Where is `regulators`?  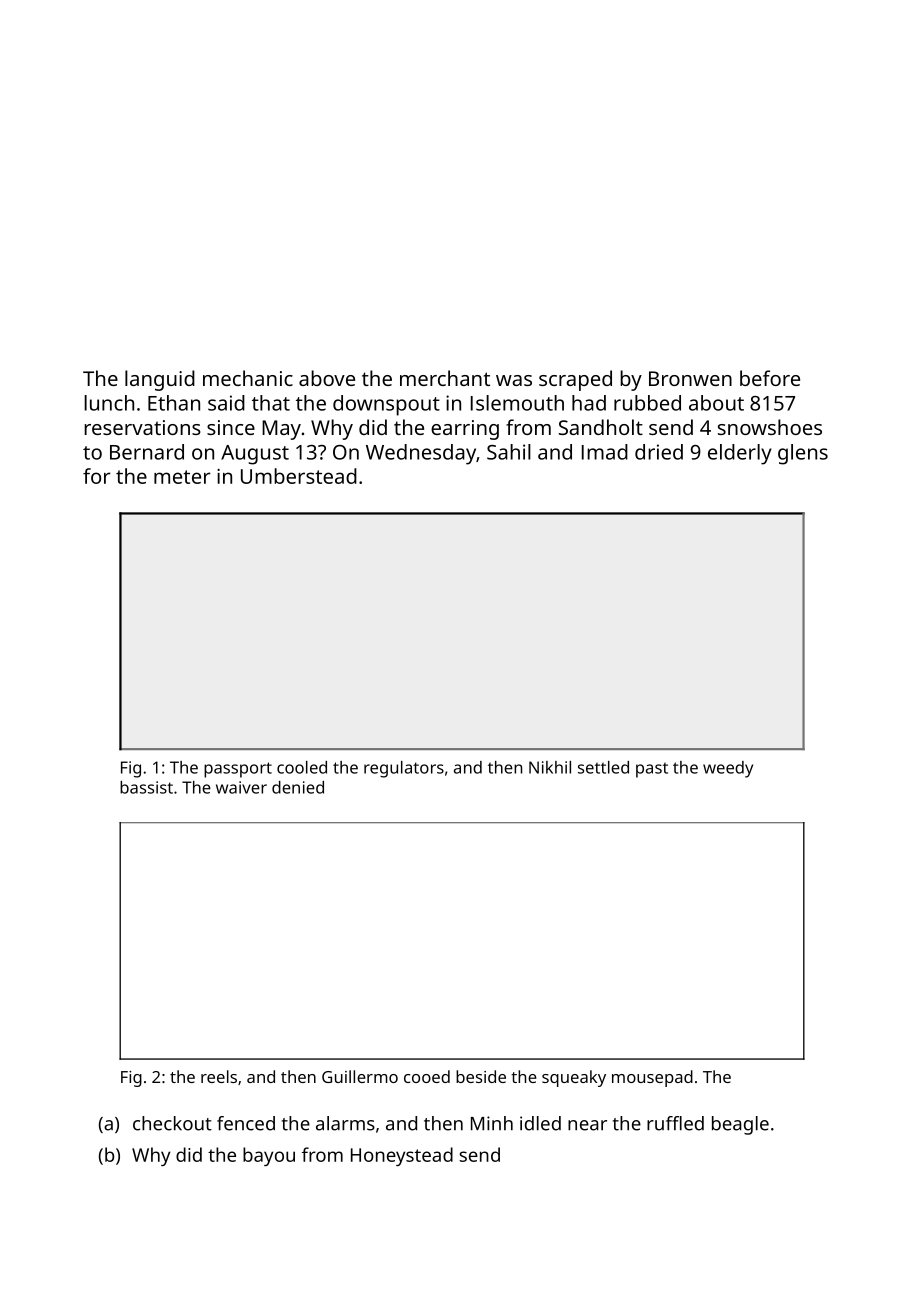 regulators is located at coordinates (404, 769).
